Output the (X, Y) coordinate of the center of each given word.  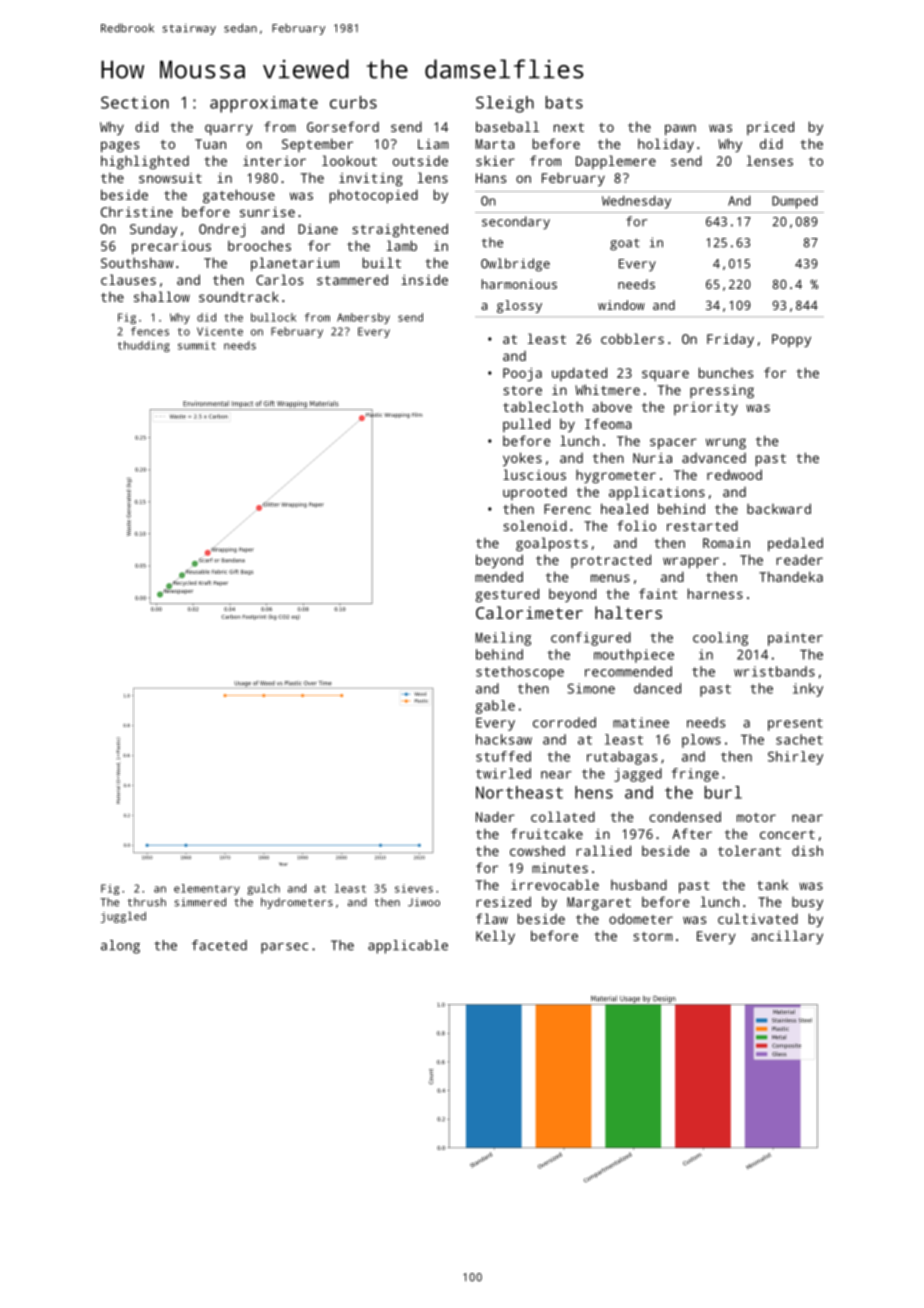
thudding (144, 346)
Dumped (795, 202)
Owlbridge (515, 265)
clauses (128, 279)
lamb (402, 245)
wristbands (774, 671)
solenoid (535, 525)
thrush (146, 902)
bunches (726, 372)
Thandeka (791, 576)
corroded (564, 722)
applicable (408, 947)
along (120, 947)
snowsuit (170, 178)
